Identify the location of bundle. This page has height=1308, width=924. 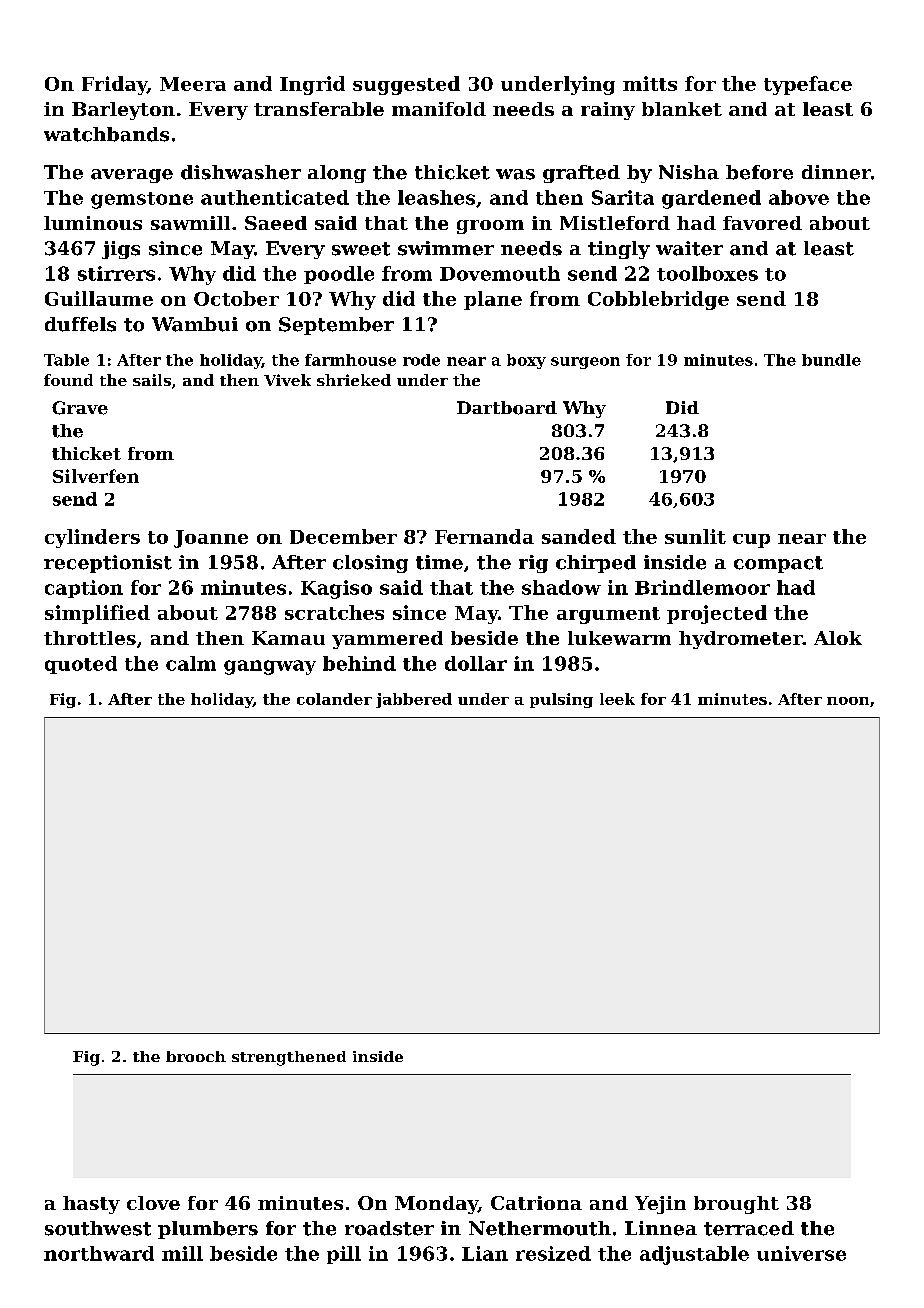
(831, 360).
